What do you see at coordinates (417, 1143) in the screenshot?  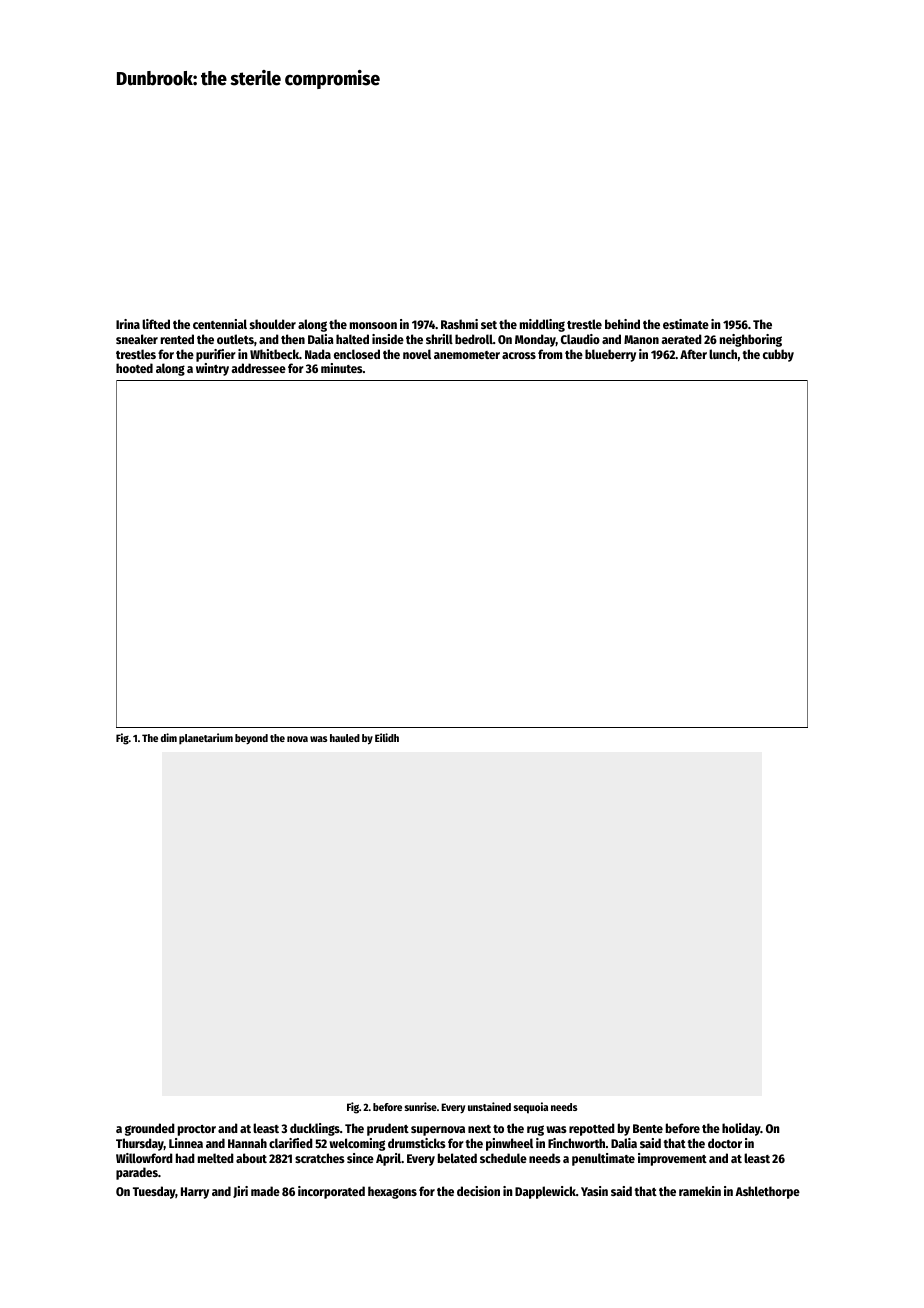 I see `drumsticks` at bounding box center [417, 1143].
